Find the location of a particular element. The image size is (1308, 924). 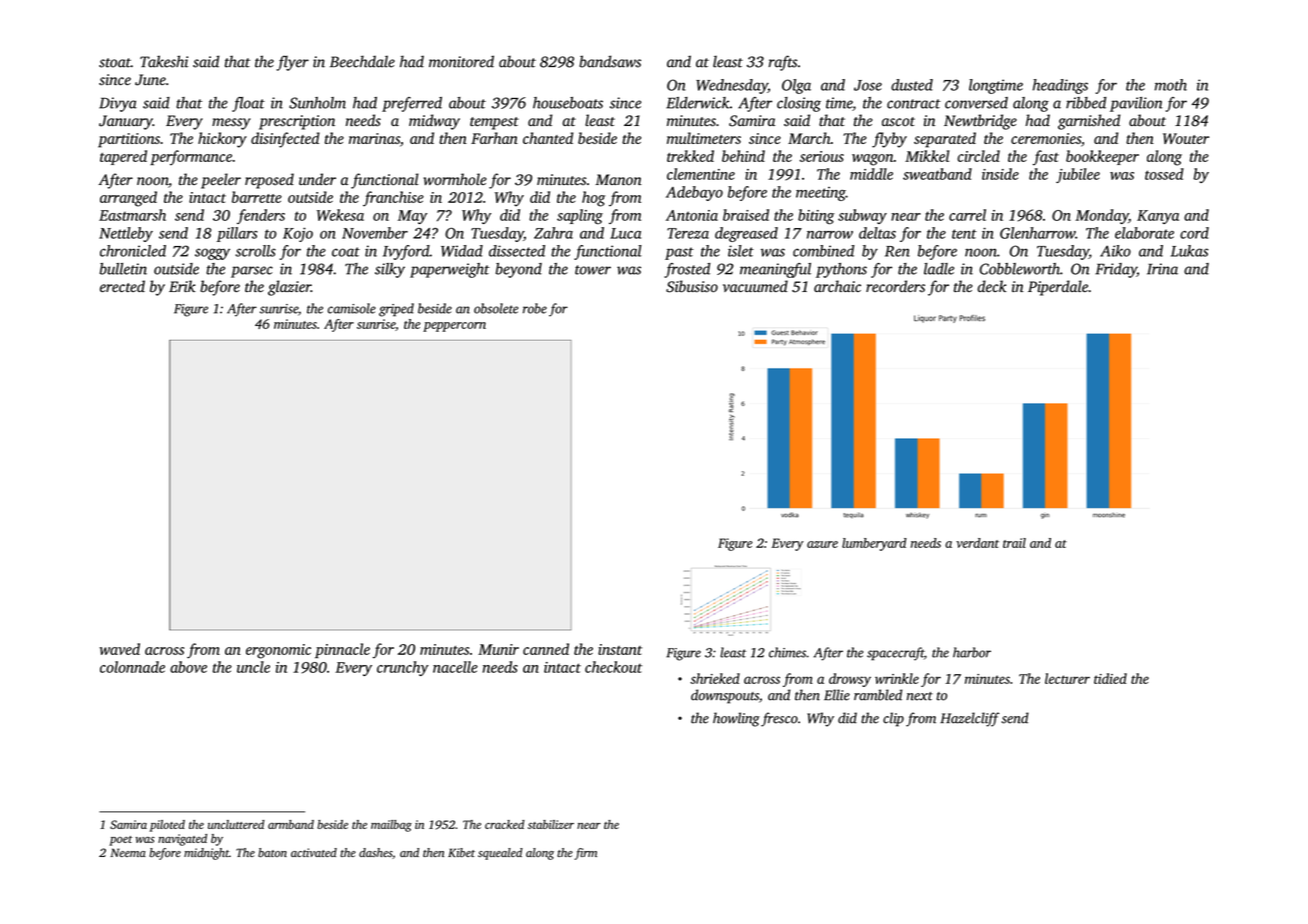

pinnacle is located at coordinates (342, 650).
